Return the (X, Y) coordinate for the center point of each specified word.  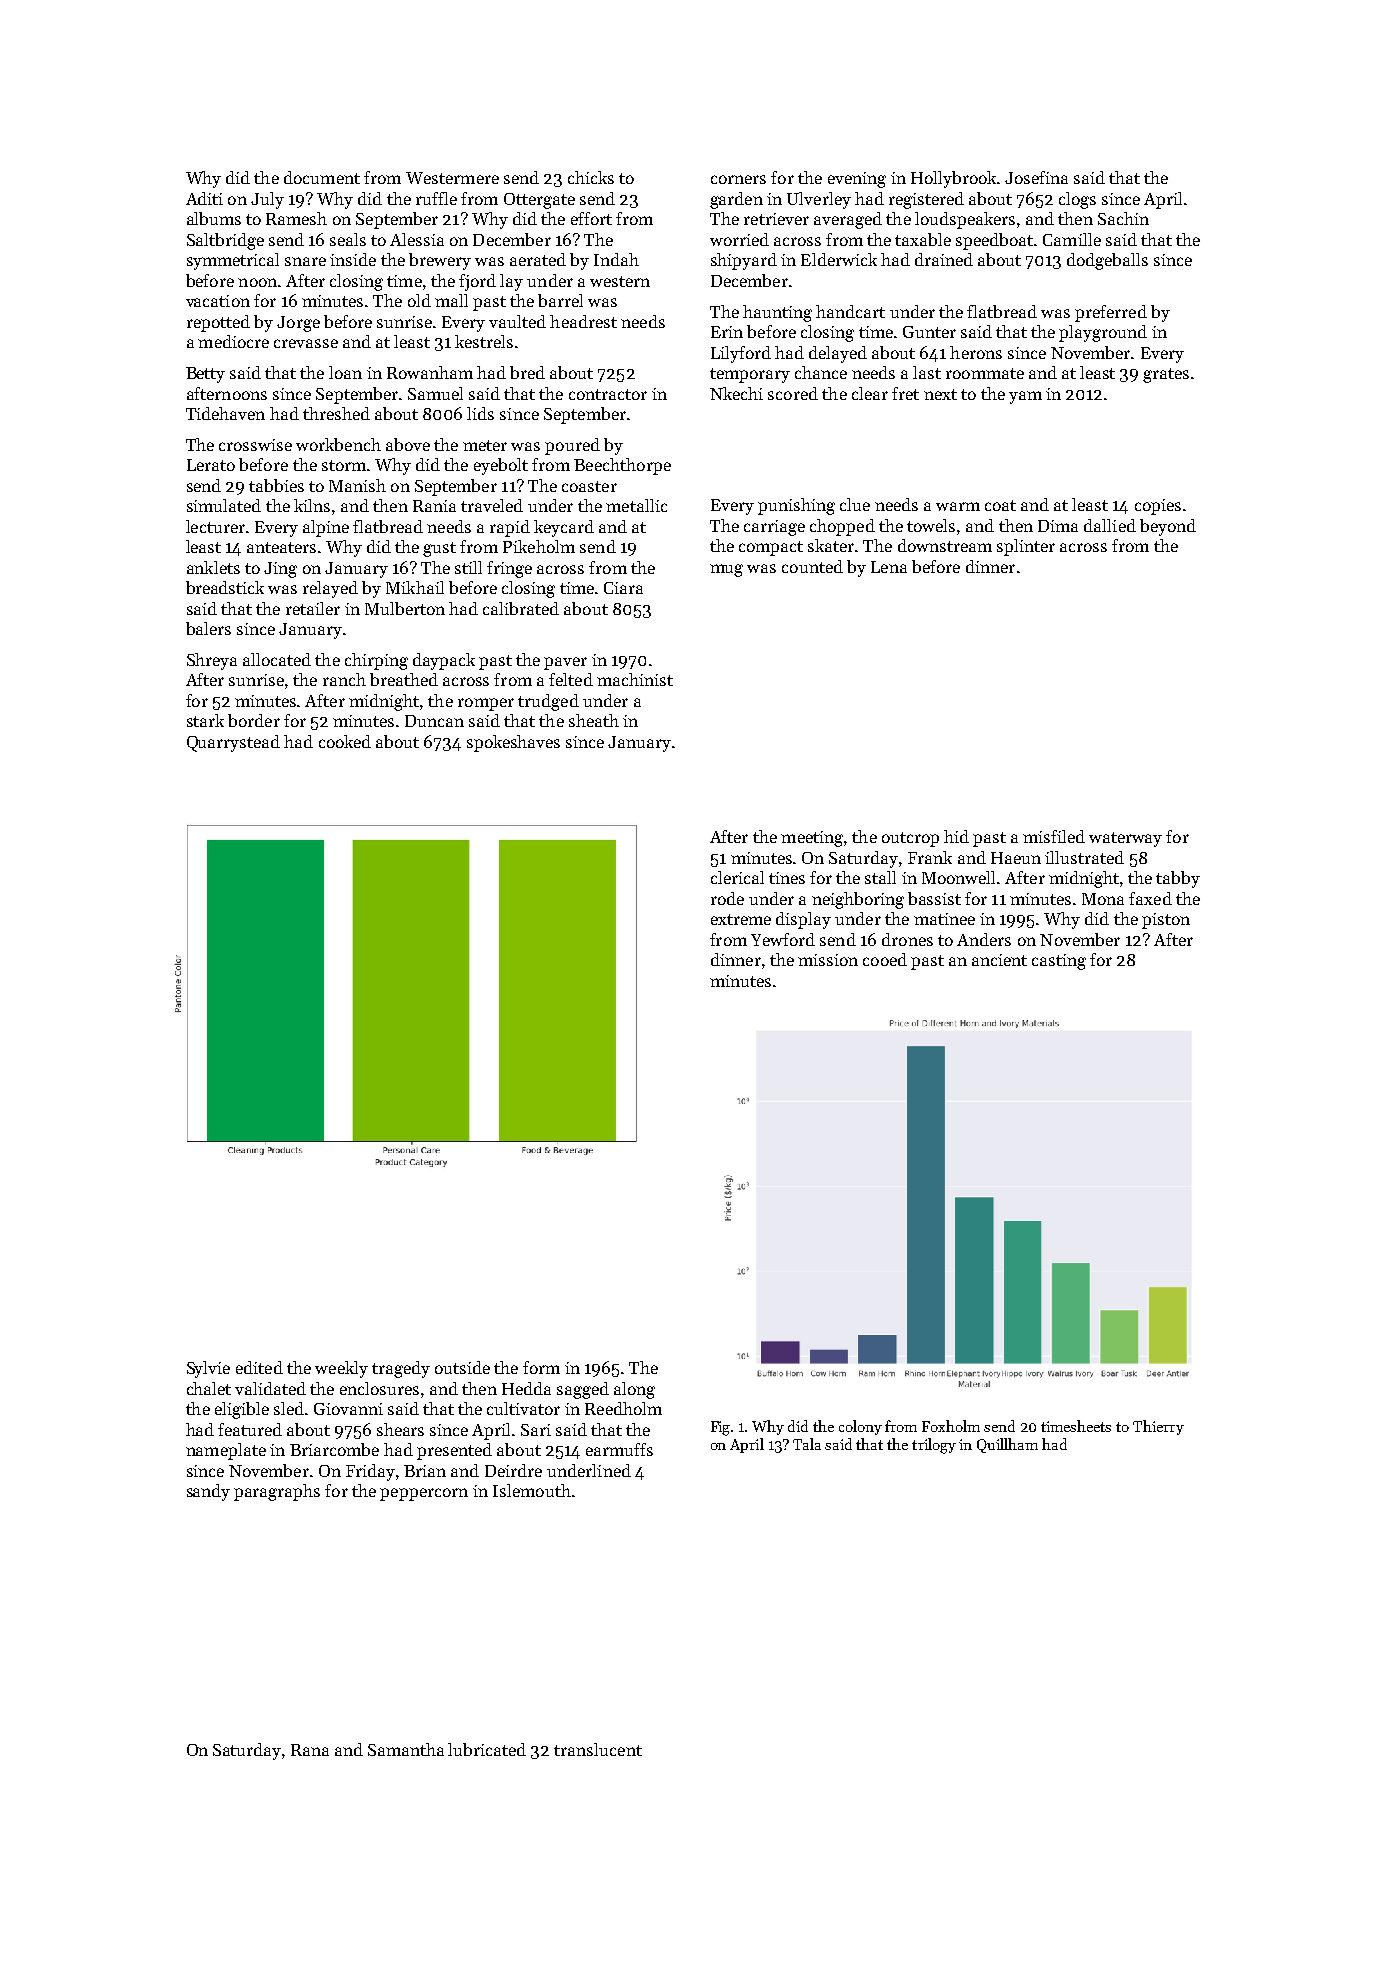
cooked (345, 741)
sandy (208, 1492)
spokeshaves (513, 743)
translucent (598, 1749)
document (322, 177)
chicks (591, 177)
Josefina (1036, 177)
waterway (1125, 839)
